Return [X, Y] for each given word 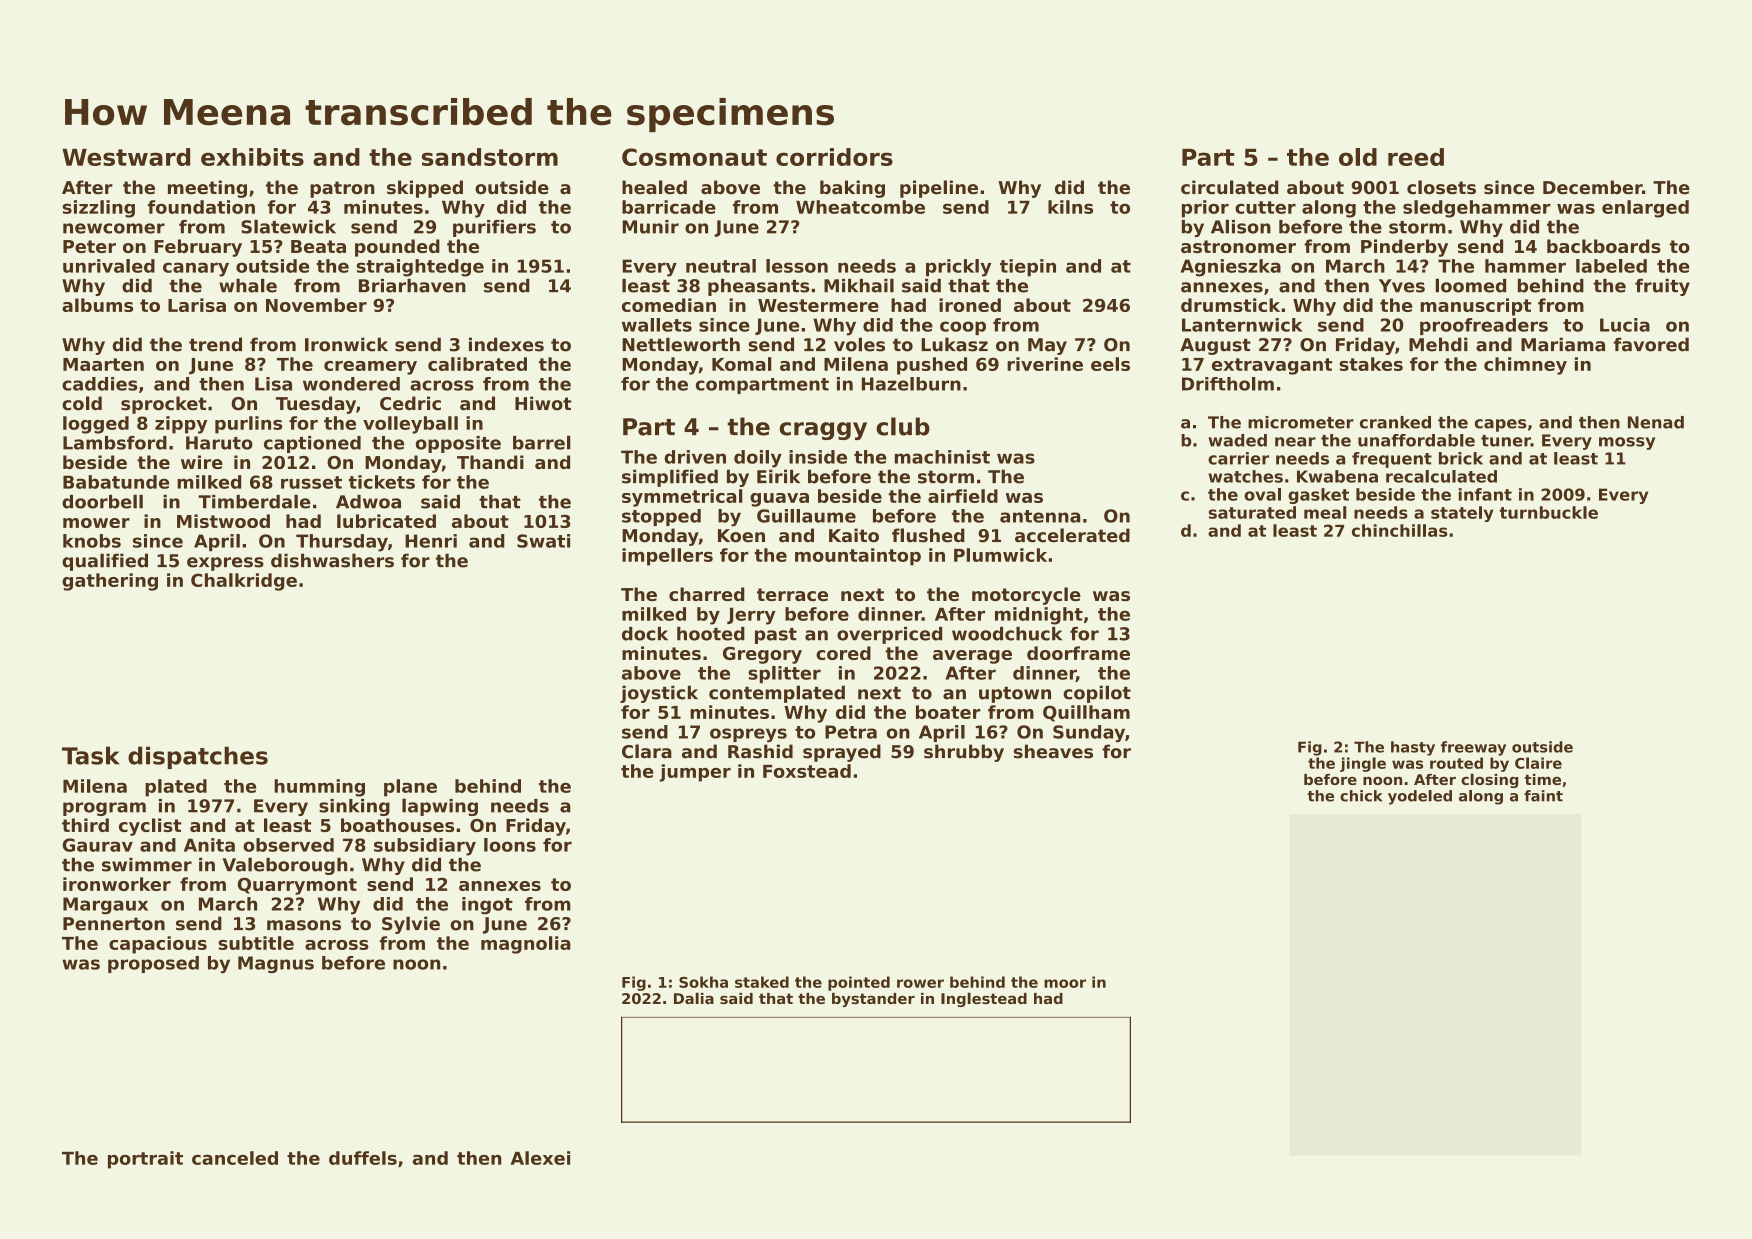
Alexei [540, 1158]
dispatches [198, 757]
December [1592, 187]
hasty [1413, 748]
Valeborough [284, 866]
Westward [126, 157]
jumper [695, 773]
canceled [235, 1158]
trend [215, 344]
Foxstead [807, 771]
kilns [1070, 207]
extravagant [1272, 366]
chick [1361, 796]
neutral [721, 266]
